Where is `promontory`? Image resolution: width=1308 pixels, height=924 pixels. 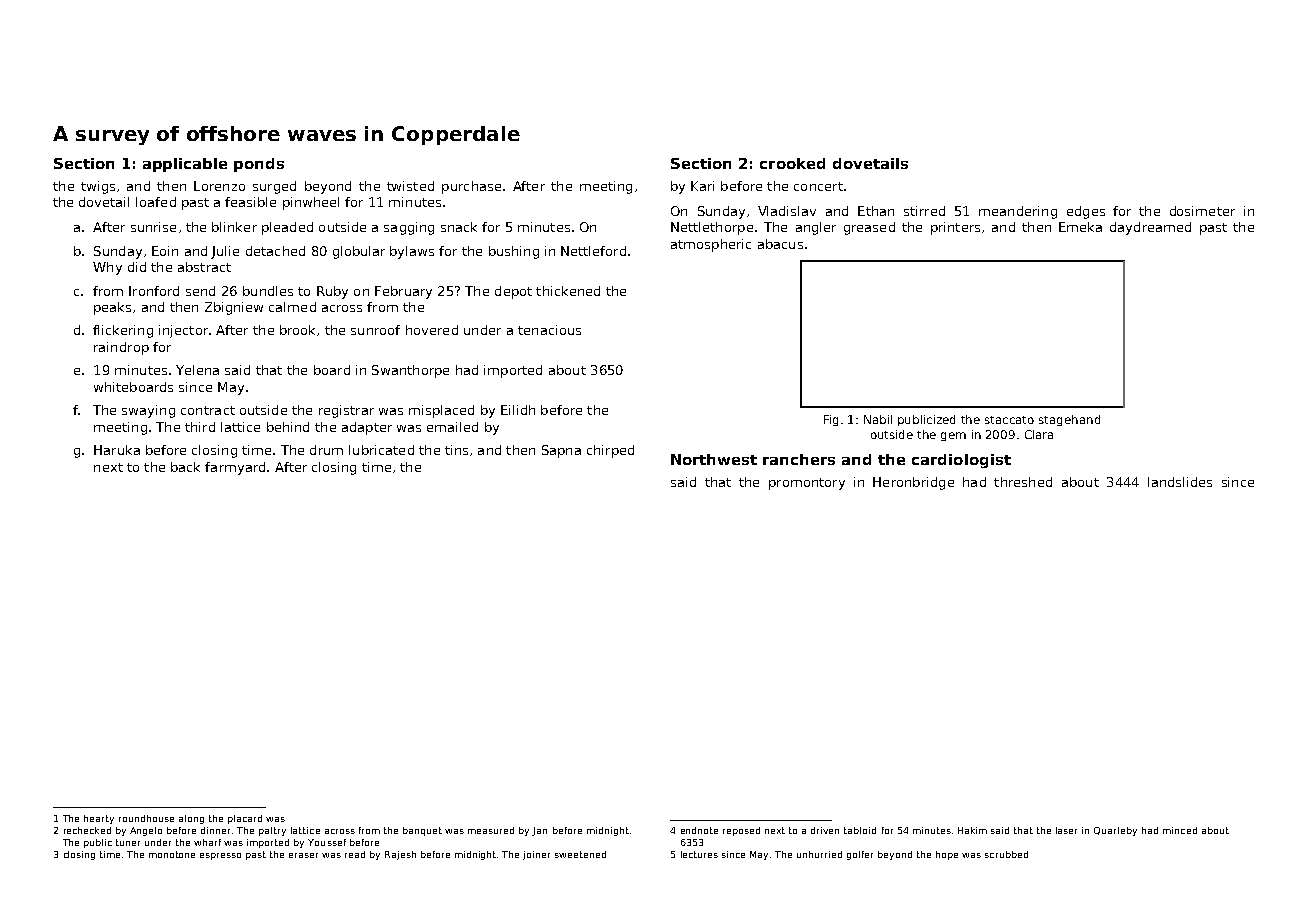
promontory is located at coordinates (807, 484).
